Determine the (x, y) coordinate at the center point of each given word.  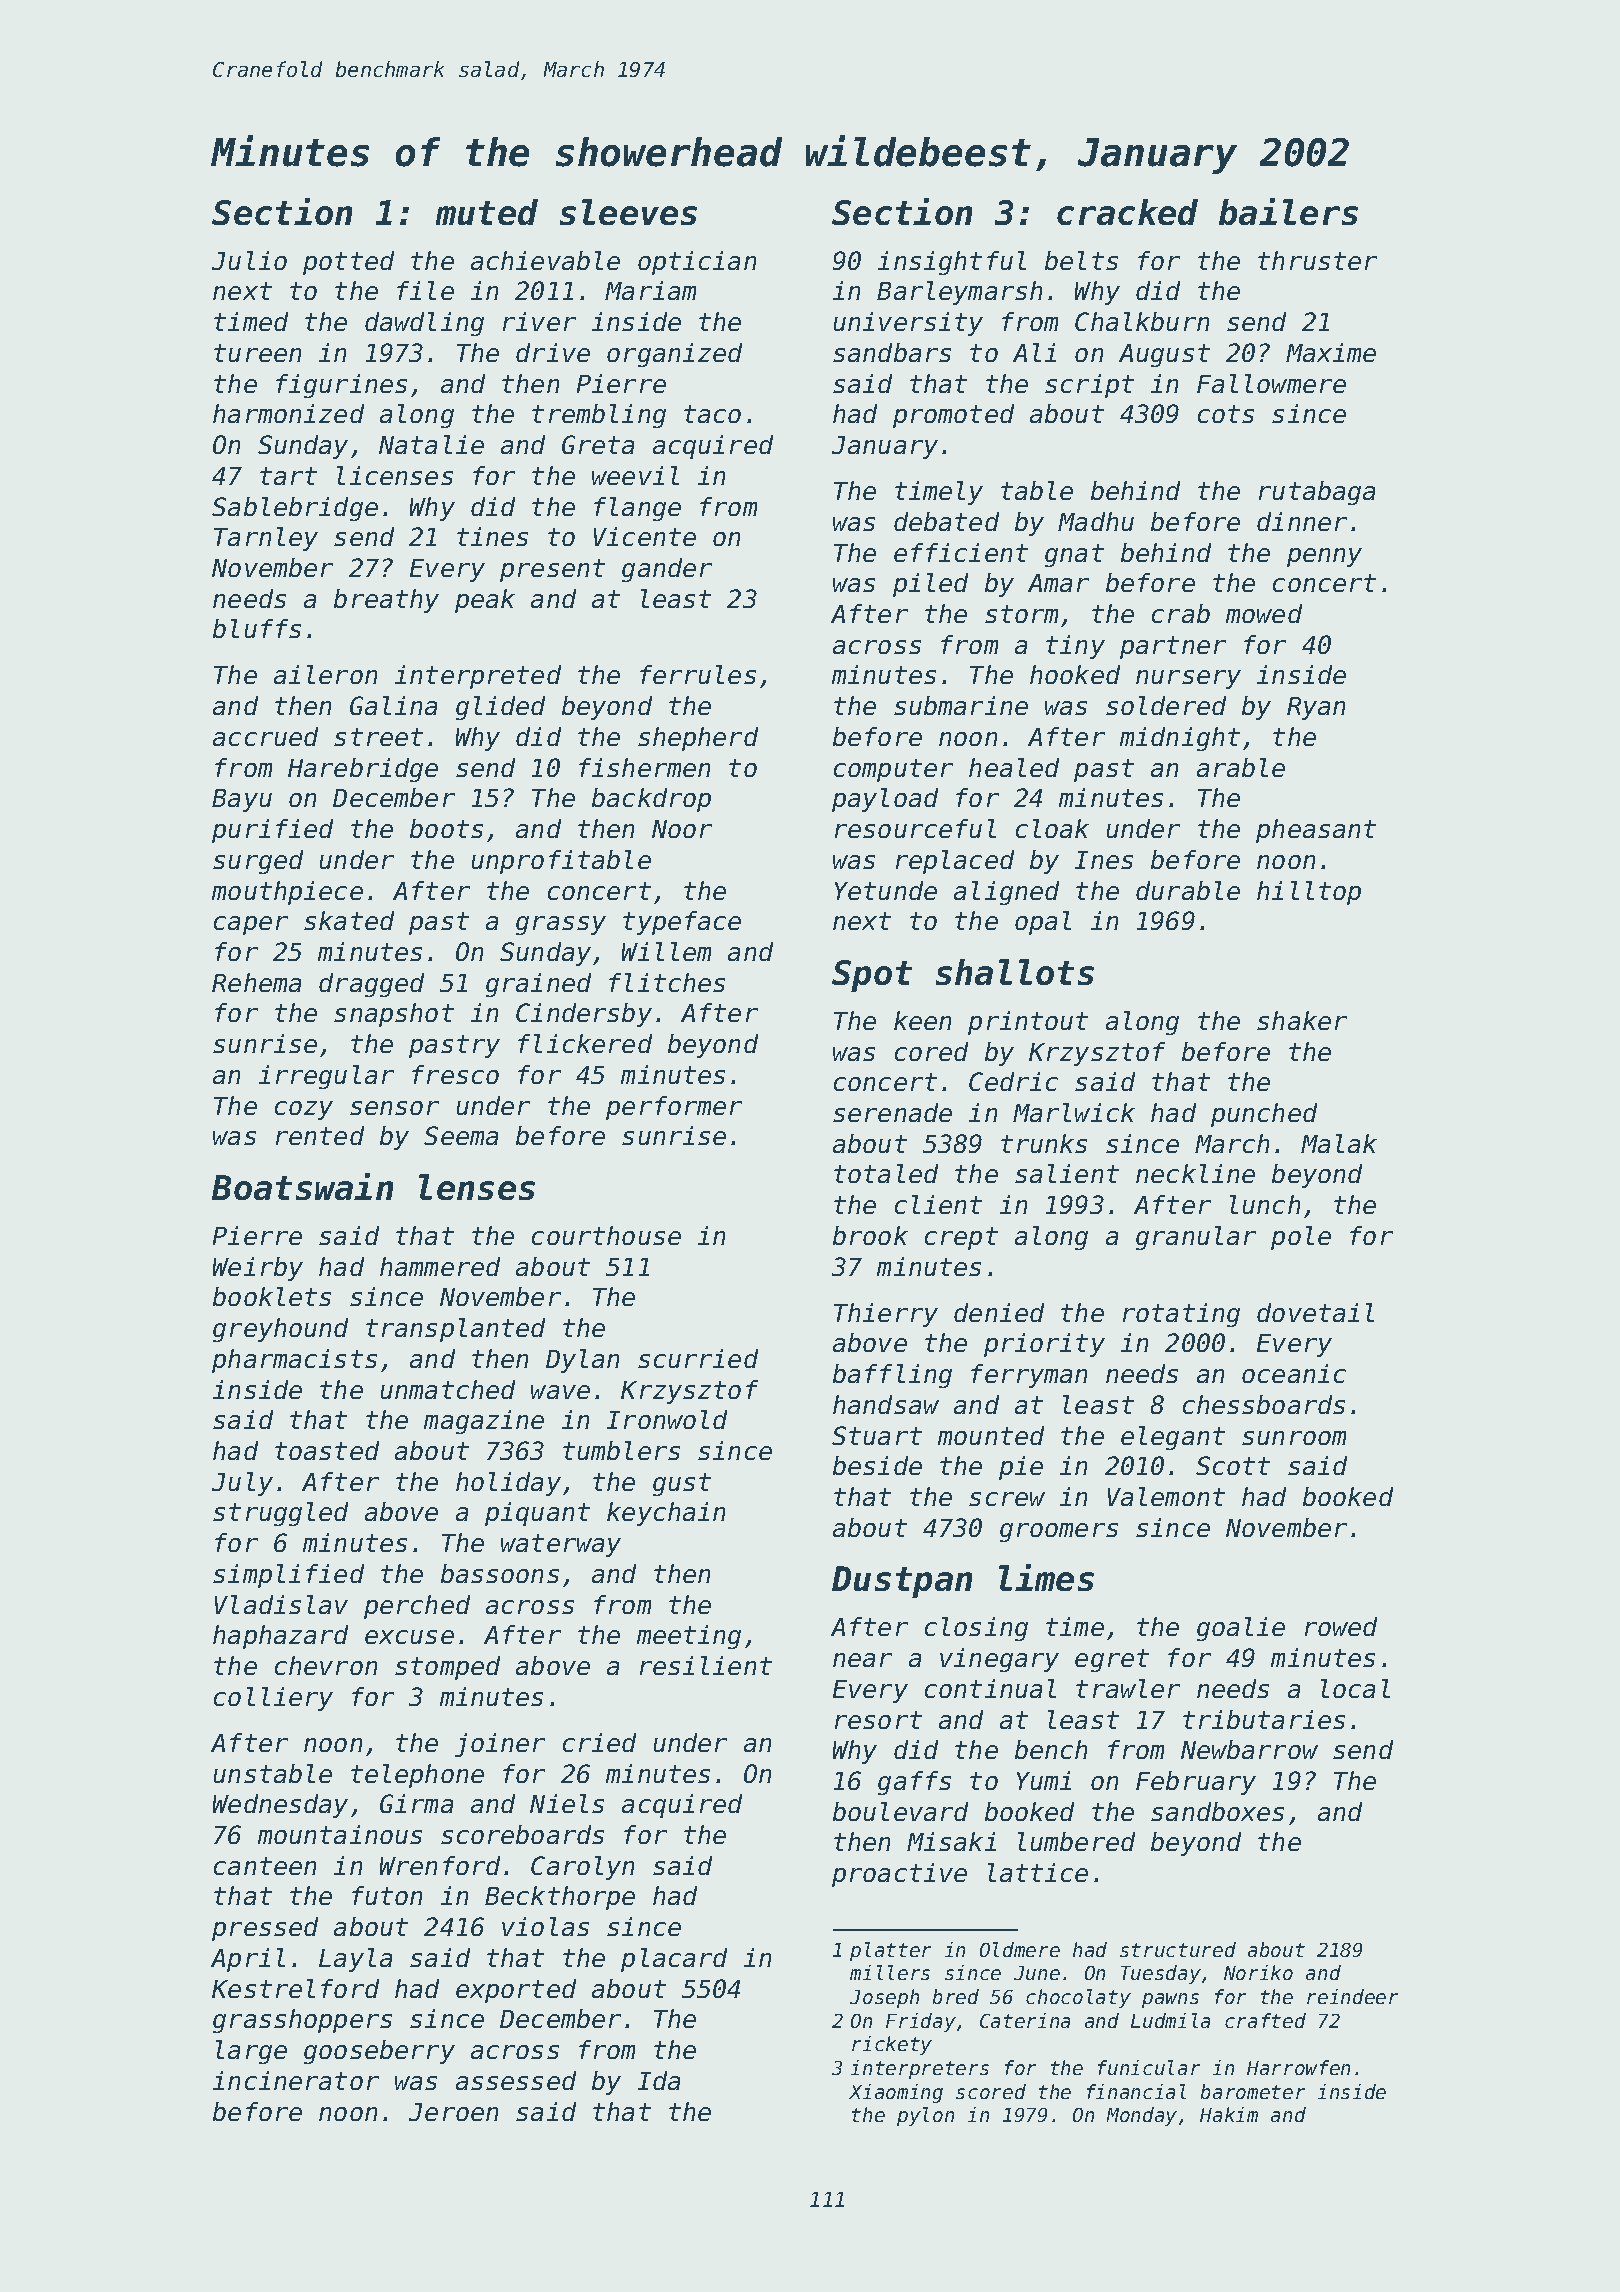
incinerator (296, 2080)
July (242, 1484)
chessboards (1264, 1404)
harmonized (288, 413)
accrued (265, 736)
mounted (991, 1435)
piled (930, 585)
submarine (961, 705)
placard (674, 1960)
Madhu (1096, 521)
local (1355, 1688)
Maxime (1331, 352)
